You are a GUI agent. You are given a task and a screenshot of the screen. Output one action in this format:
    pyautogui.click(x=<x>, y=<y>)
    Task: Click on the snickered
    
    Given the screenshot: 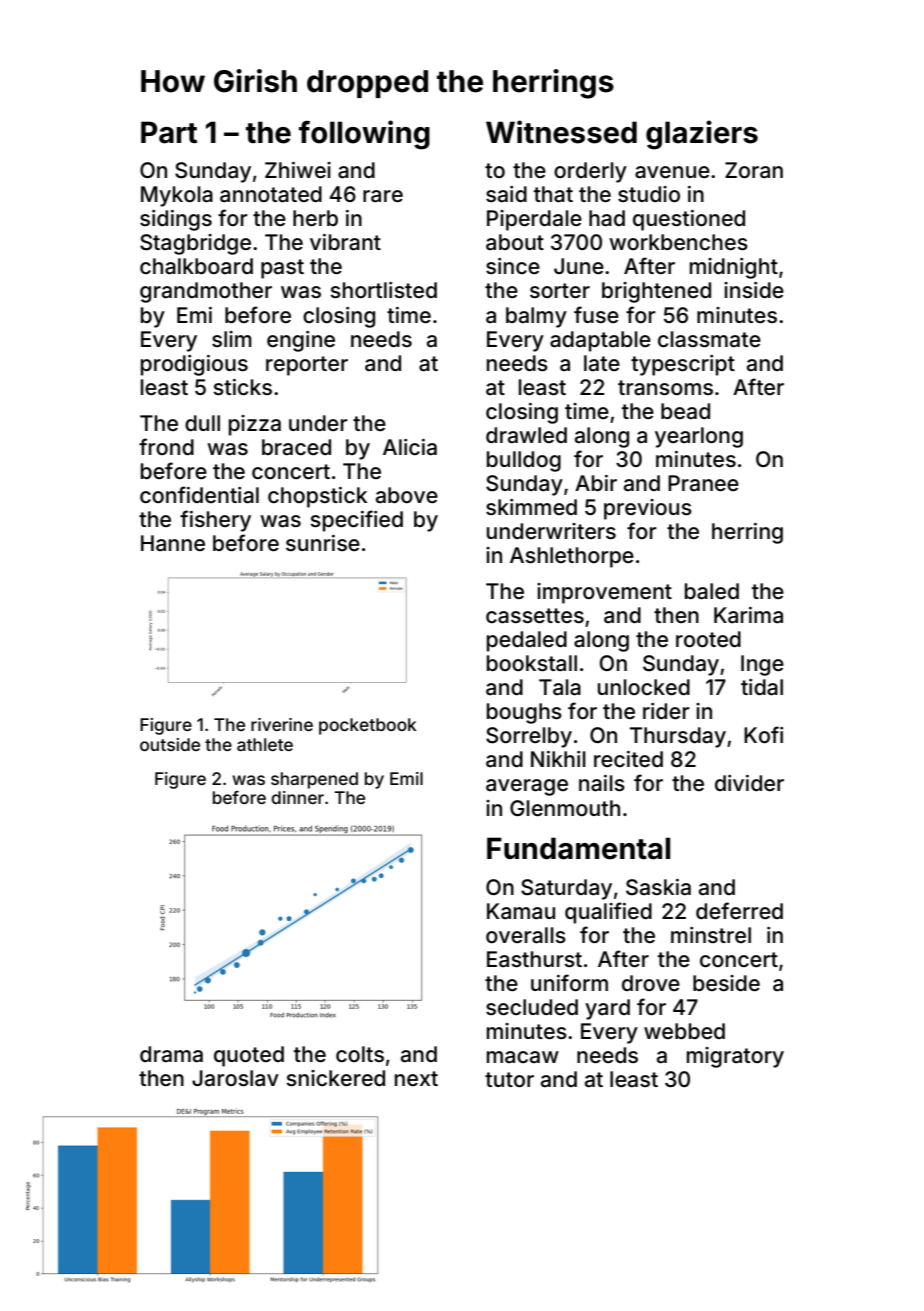 What is the action you would take?
    pyautogui.click(x=335, y=1078)
